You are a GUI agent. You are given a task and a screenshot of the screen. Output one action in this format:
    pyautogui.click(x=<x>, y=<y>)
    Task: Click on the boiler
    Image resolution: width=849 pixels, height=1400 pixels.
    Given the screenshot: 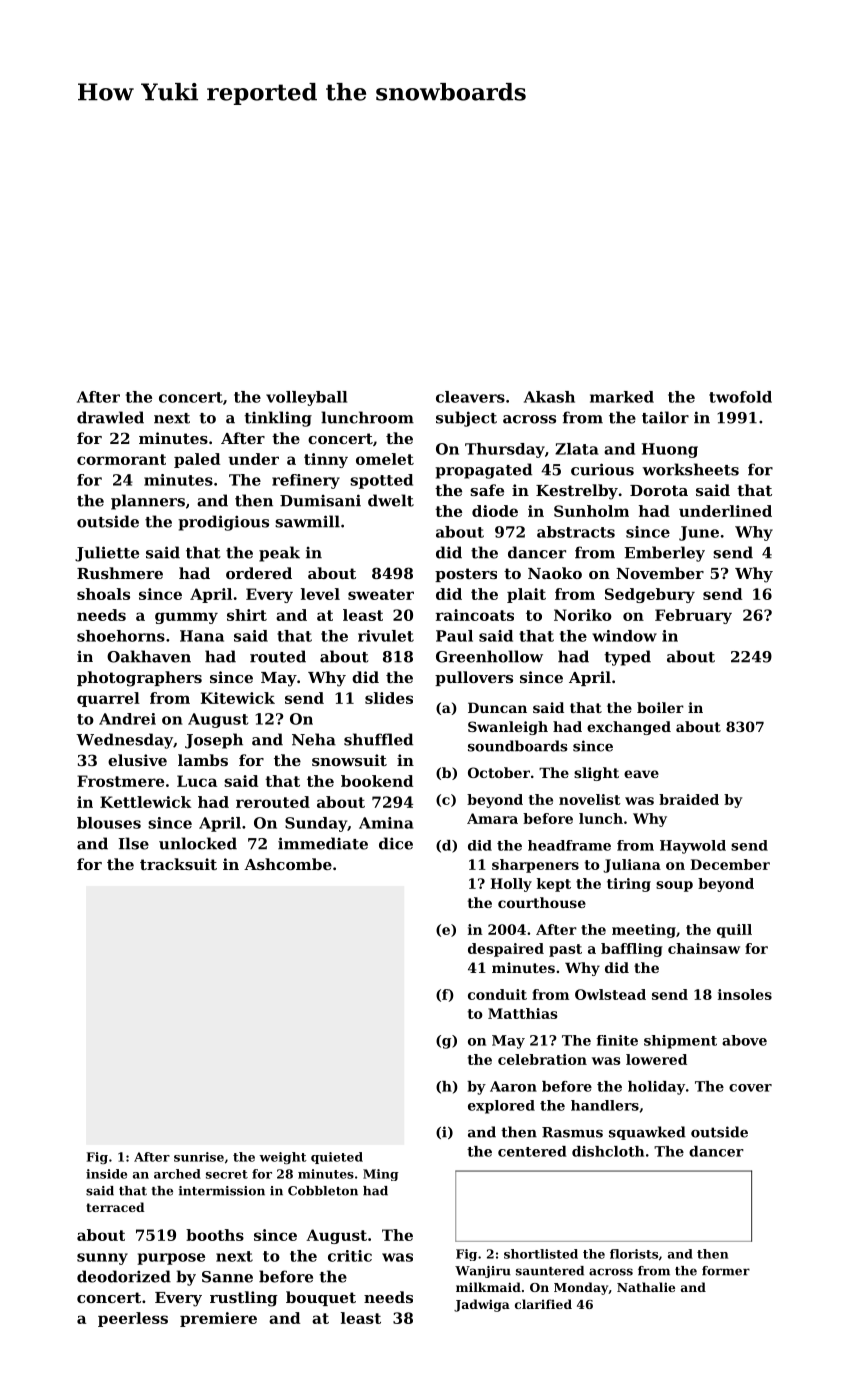 What is the action you would take?
    pyautogui.click(x=660, y=707)
